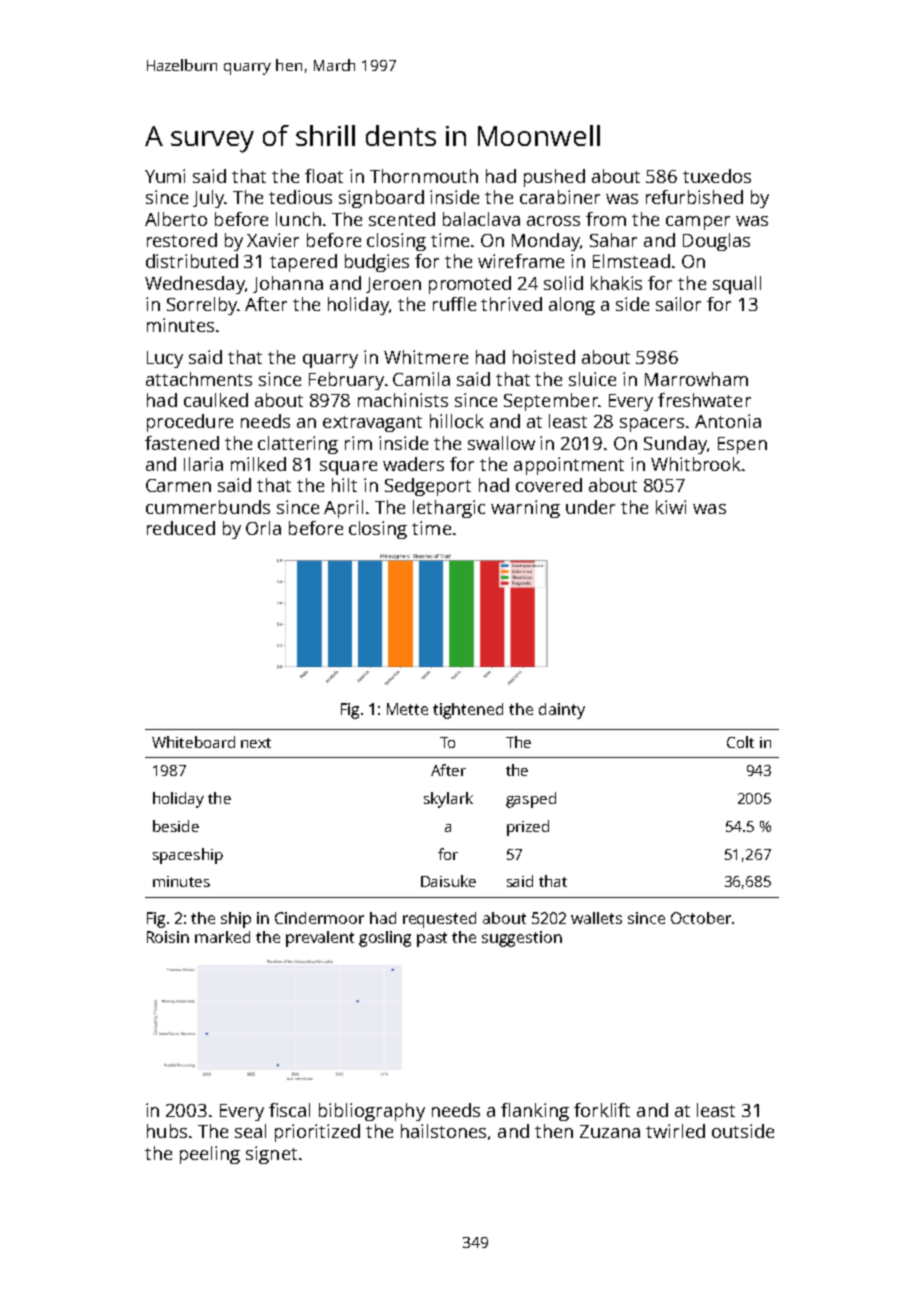 This image has height=1314, width=924. I want to click on hoisted, so click(544, 357).
